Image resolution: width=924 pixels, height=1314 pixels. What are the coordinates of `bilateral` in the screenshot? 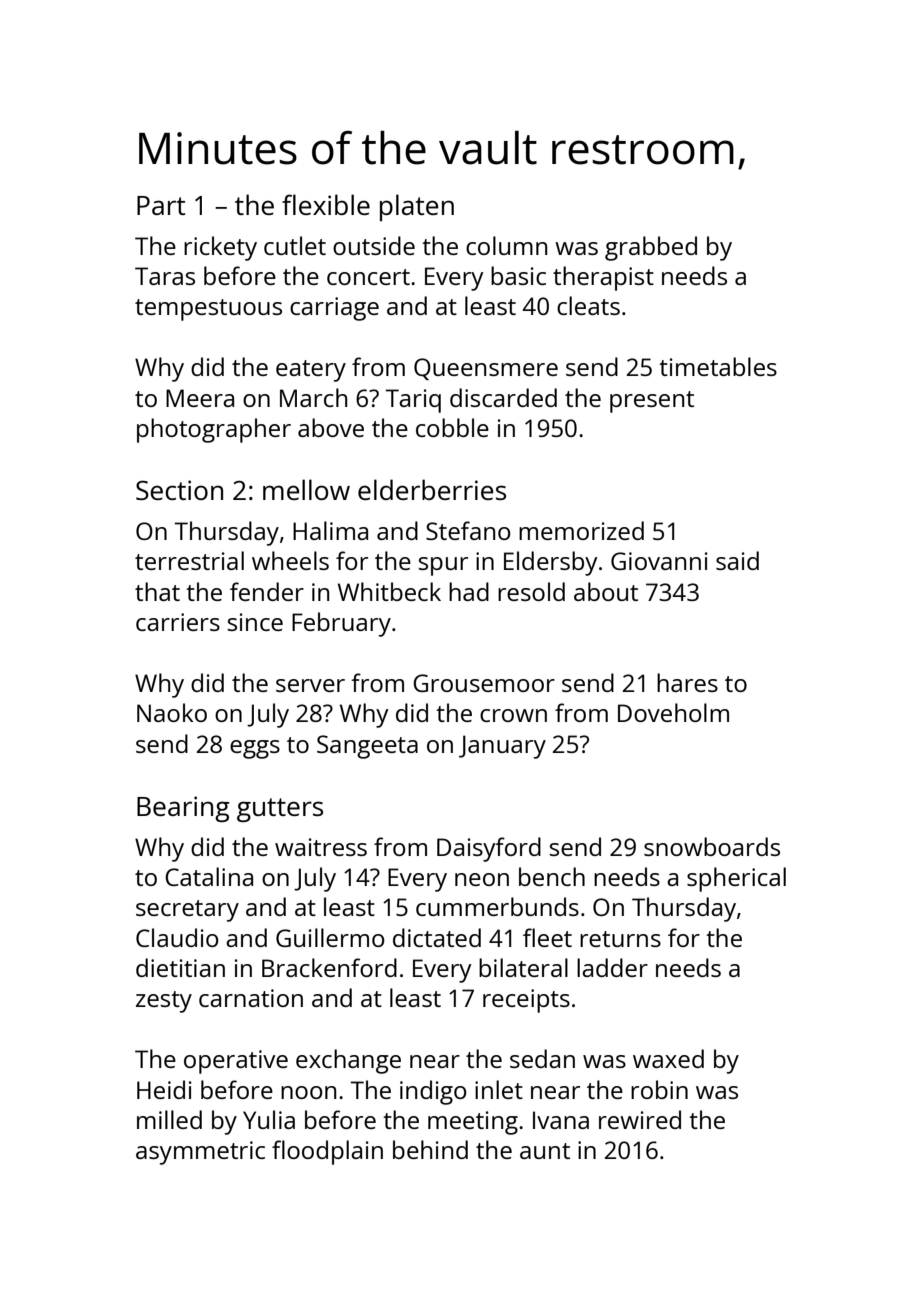 It's located at (523, 967).
